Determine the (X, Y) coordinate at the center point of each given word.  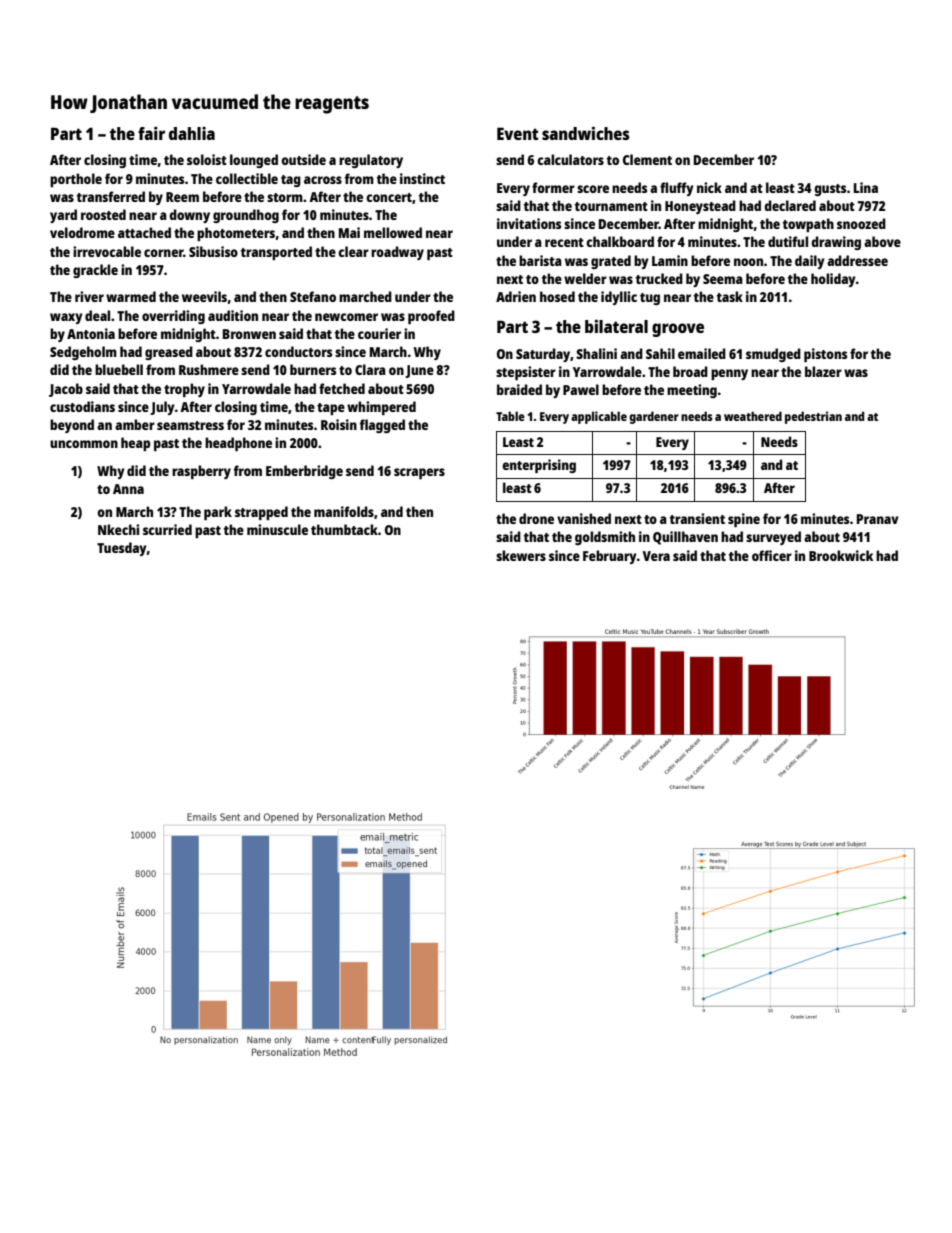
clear (353, 251)
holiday (833, 280)
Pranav (878, 519)
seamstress (190, 425)
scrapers (419, 473)
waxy (66, 318)
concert (389, 197)
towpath (808, 225)
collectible (247, 178)
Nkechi (118, 529)
